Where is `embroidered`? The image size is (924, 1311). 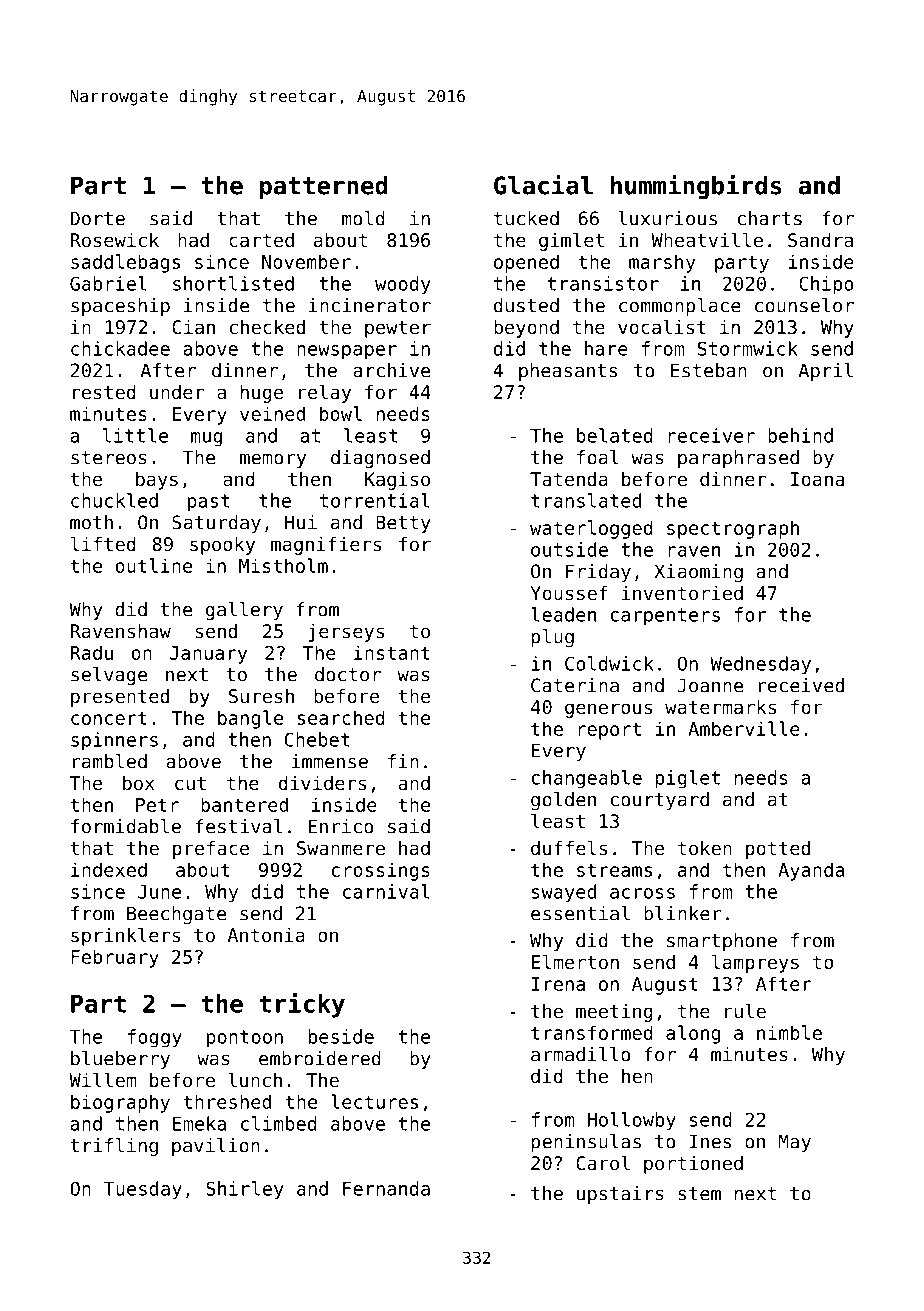 embroidered is located at coordinates (320, 1058).
